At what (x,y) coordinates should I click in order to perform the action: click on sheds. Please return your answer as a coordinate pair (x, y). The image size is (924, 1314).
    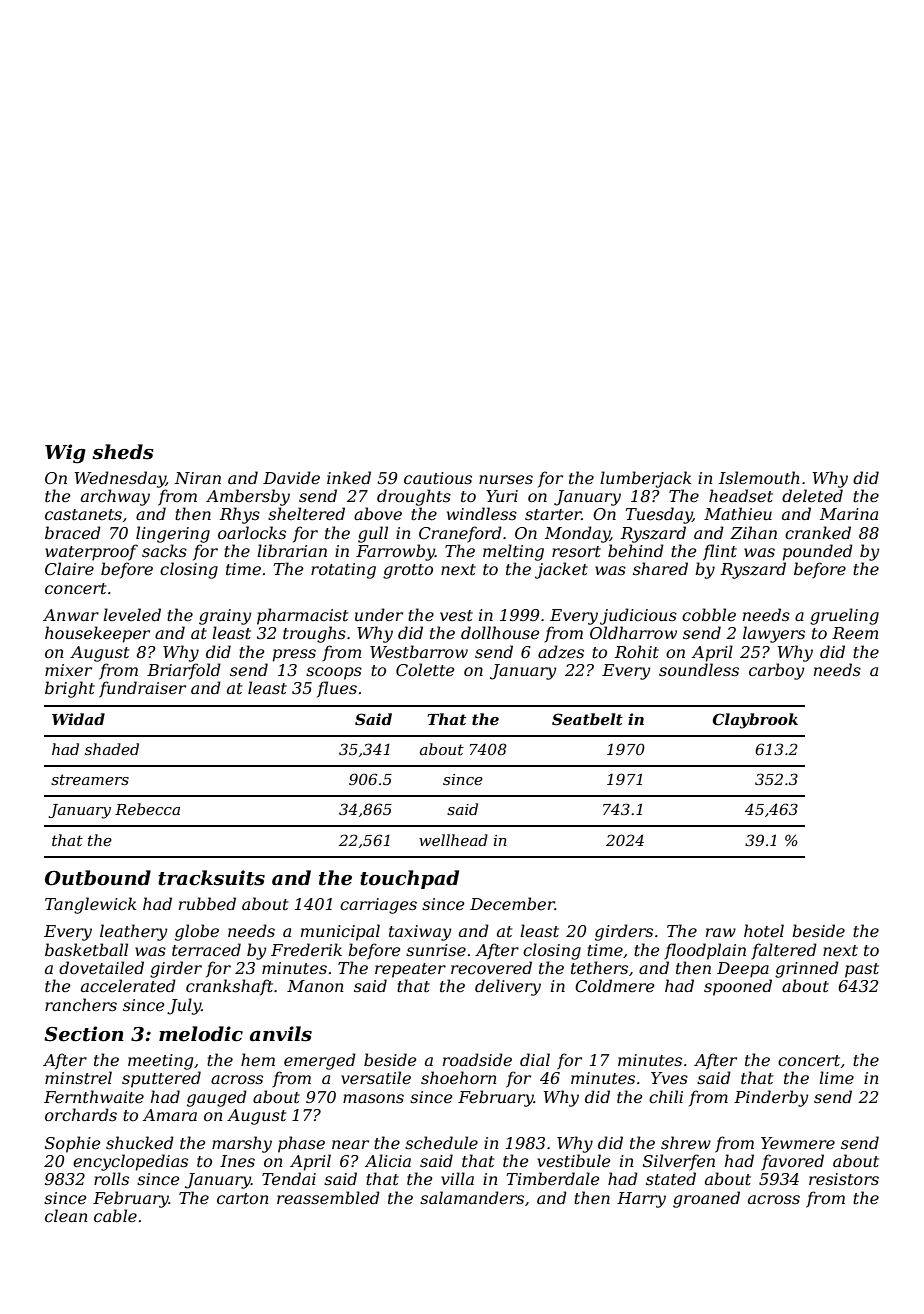
    Looking at the image, I should click on (123, 452).
